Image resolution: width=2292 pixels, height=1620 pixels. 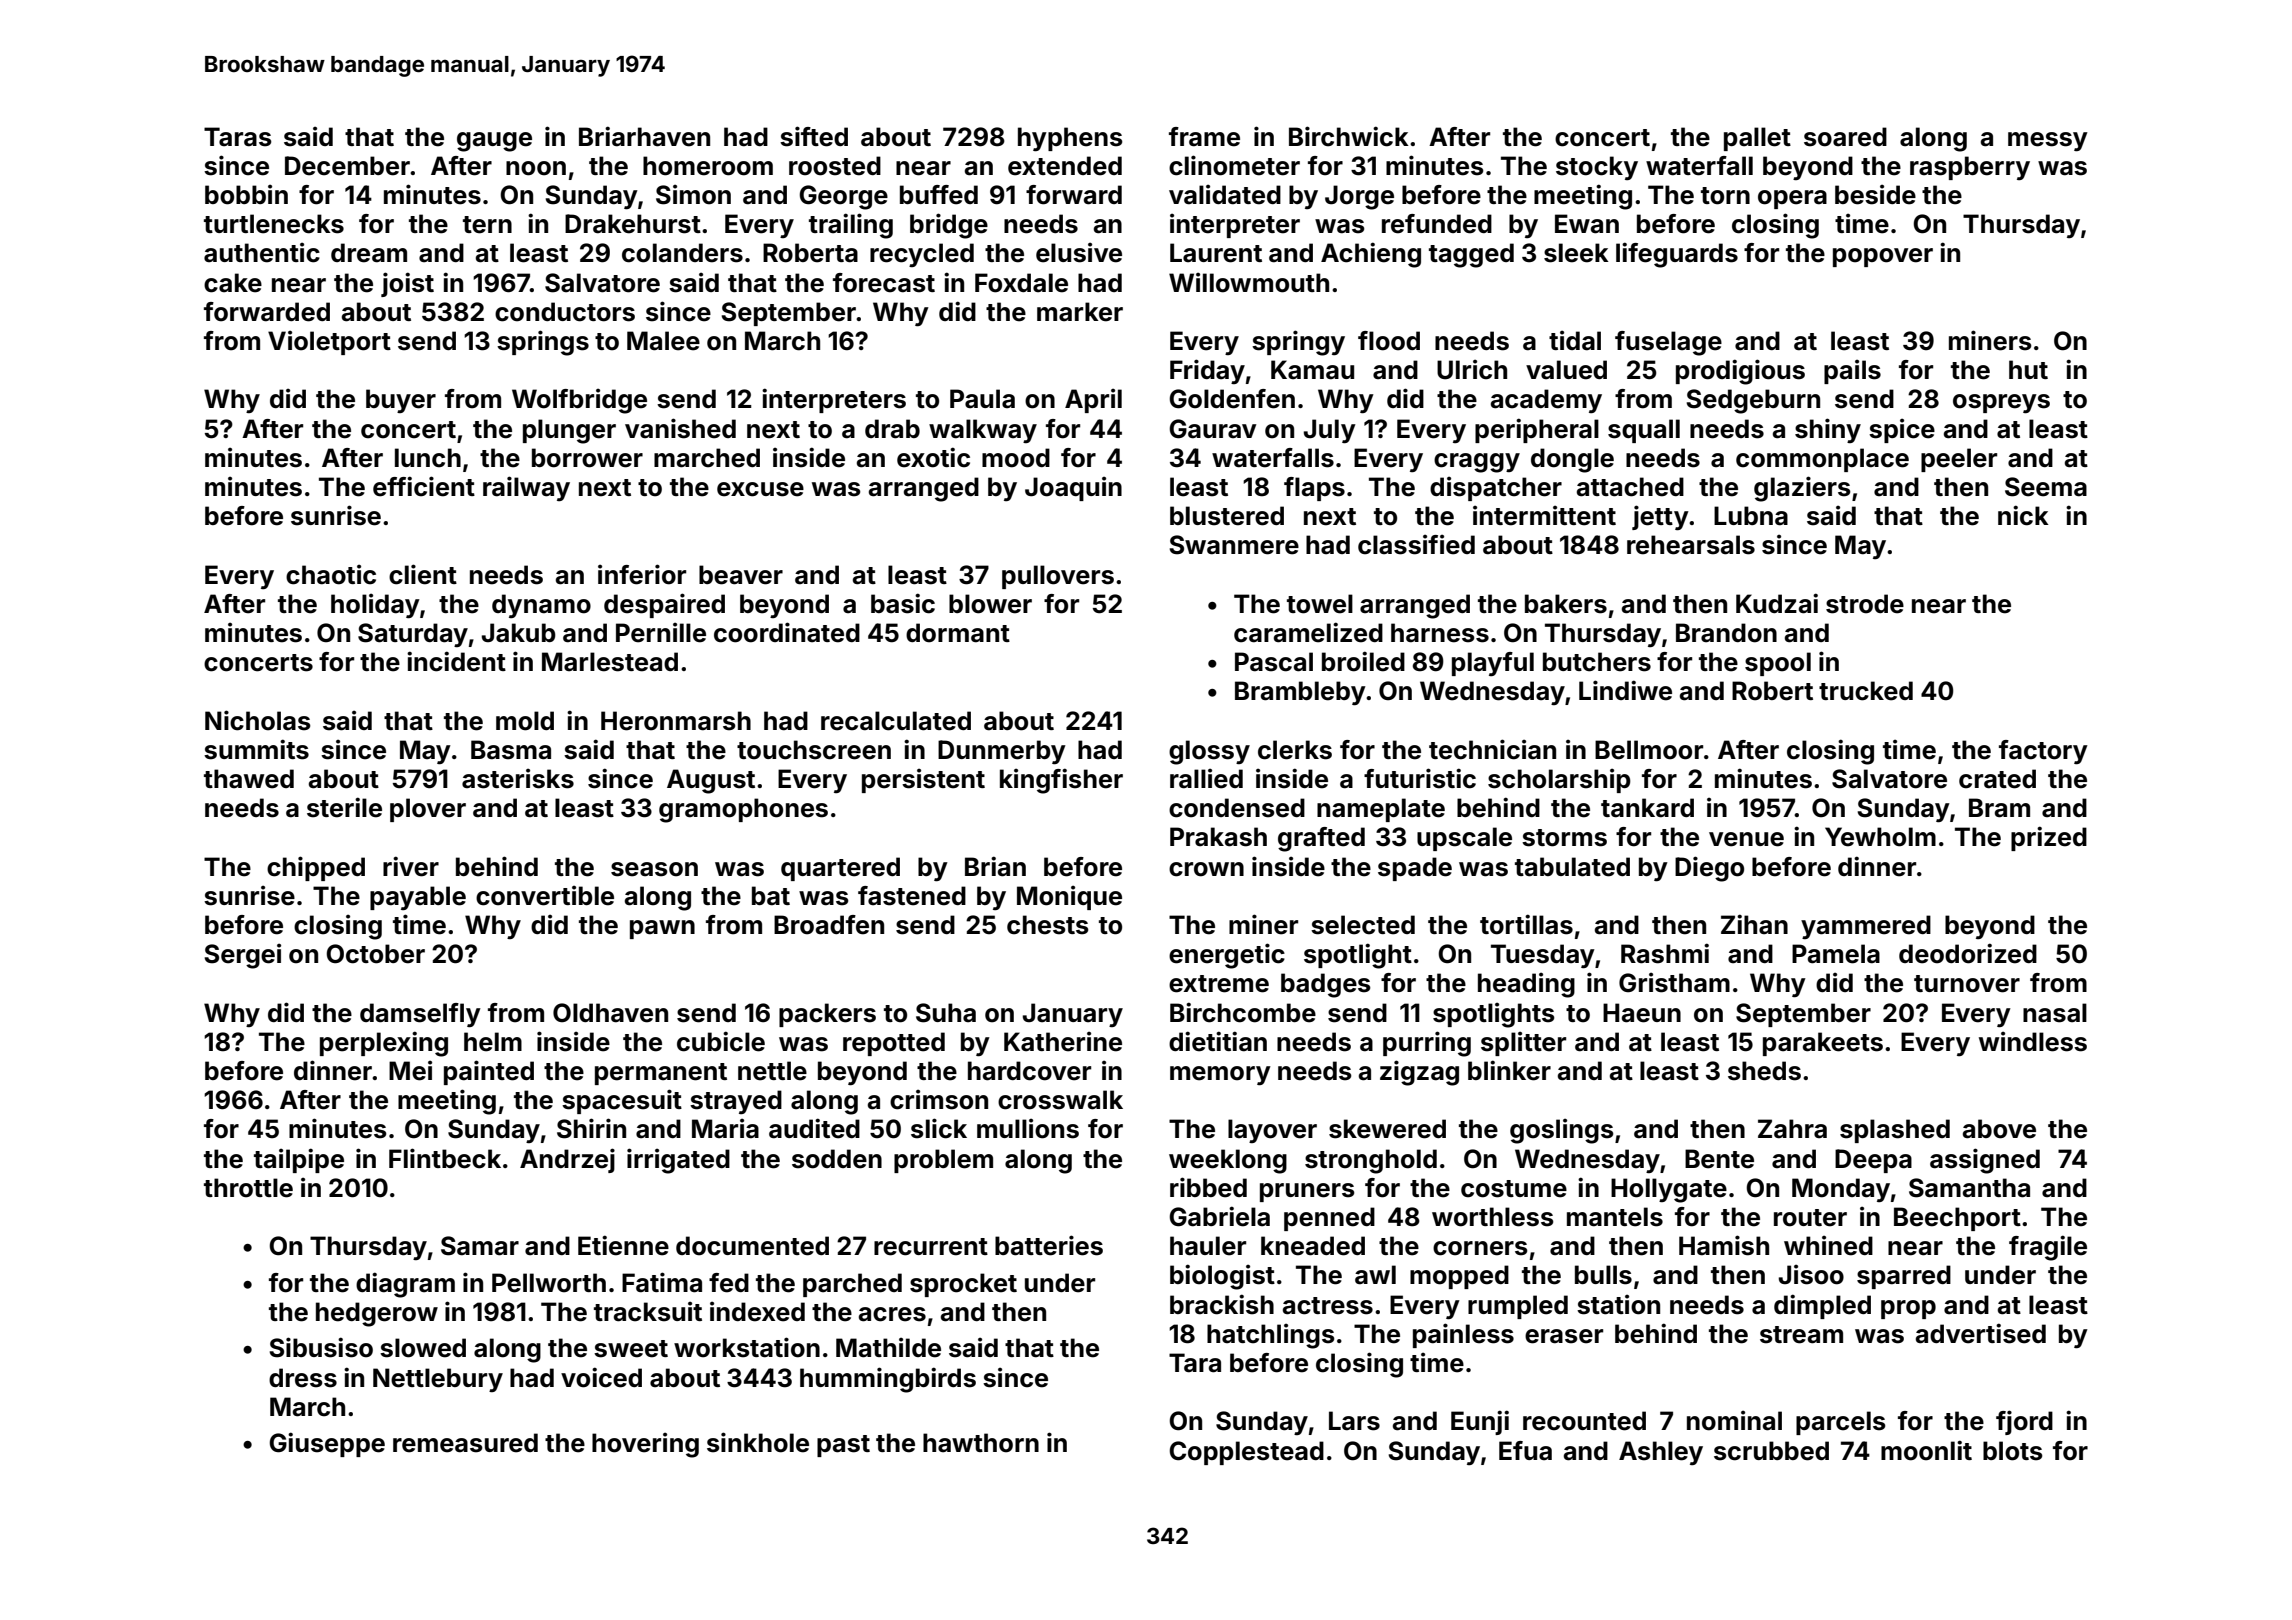 What do you see at coordinates (375, 954) in the image?
I see `October` at bounding box center [375, 954].
